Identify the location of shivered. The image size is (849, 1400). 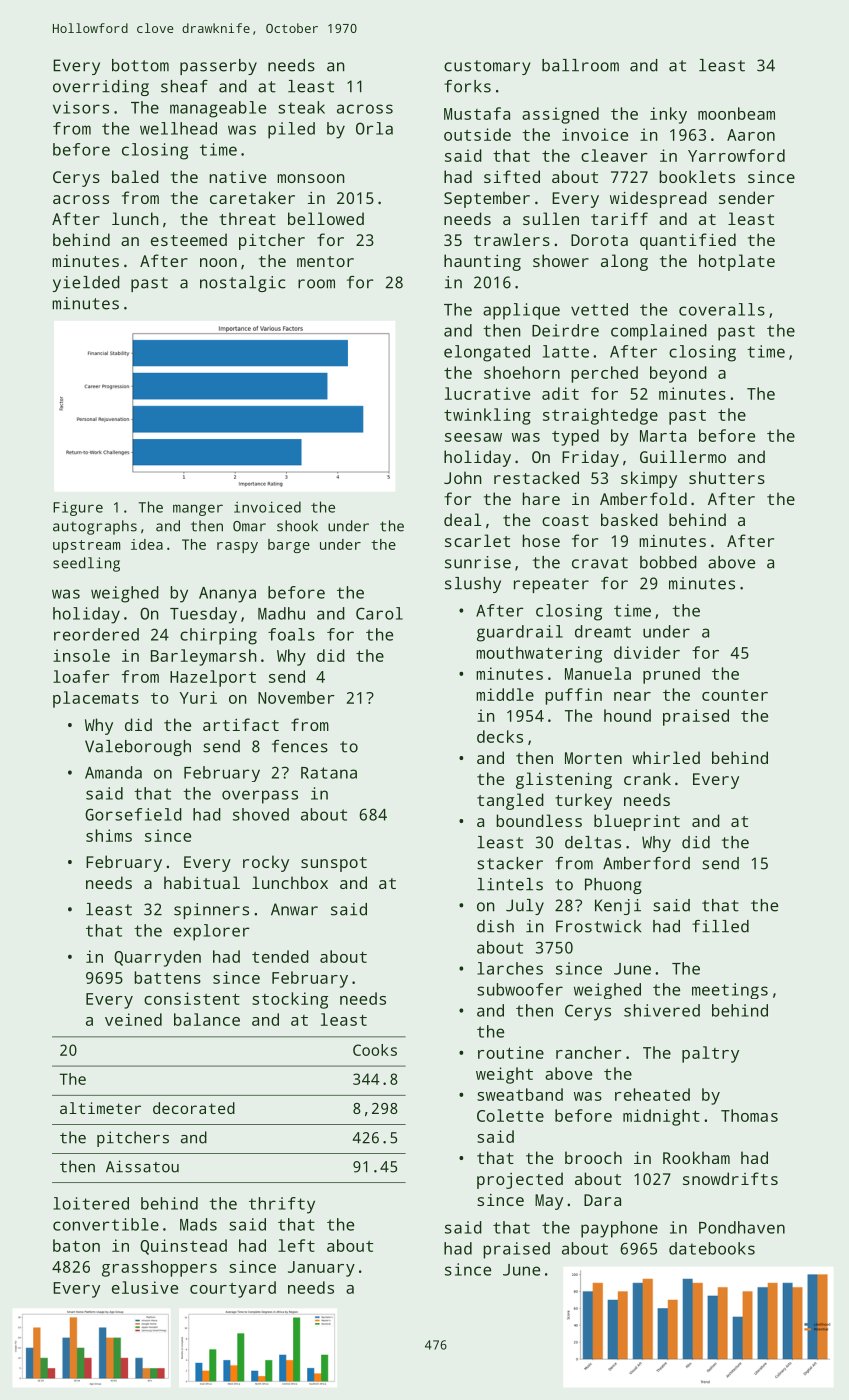
(662, 1010).
